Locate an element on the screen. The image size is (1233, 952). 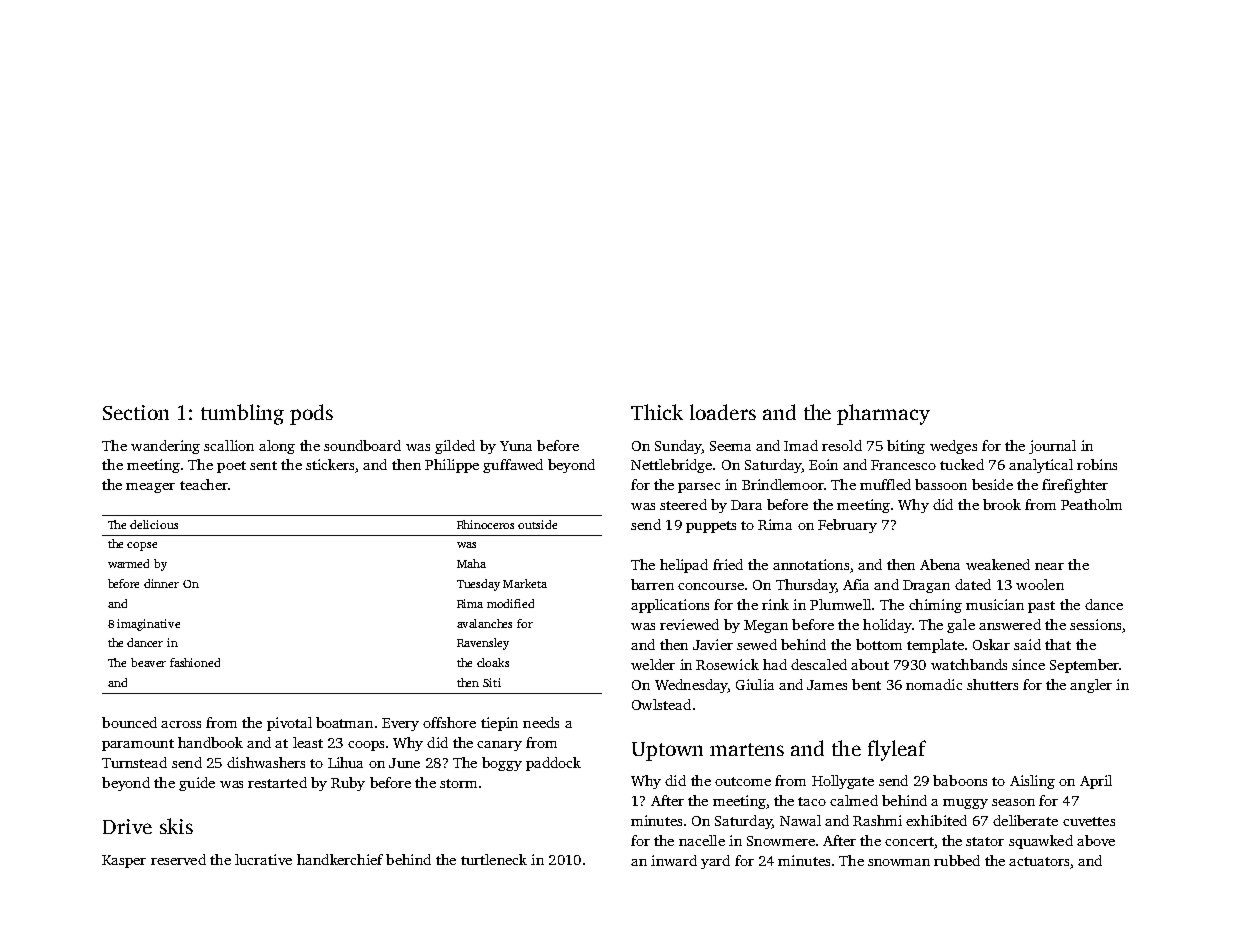
nomadic is located at coordinates (934, 684).
